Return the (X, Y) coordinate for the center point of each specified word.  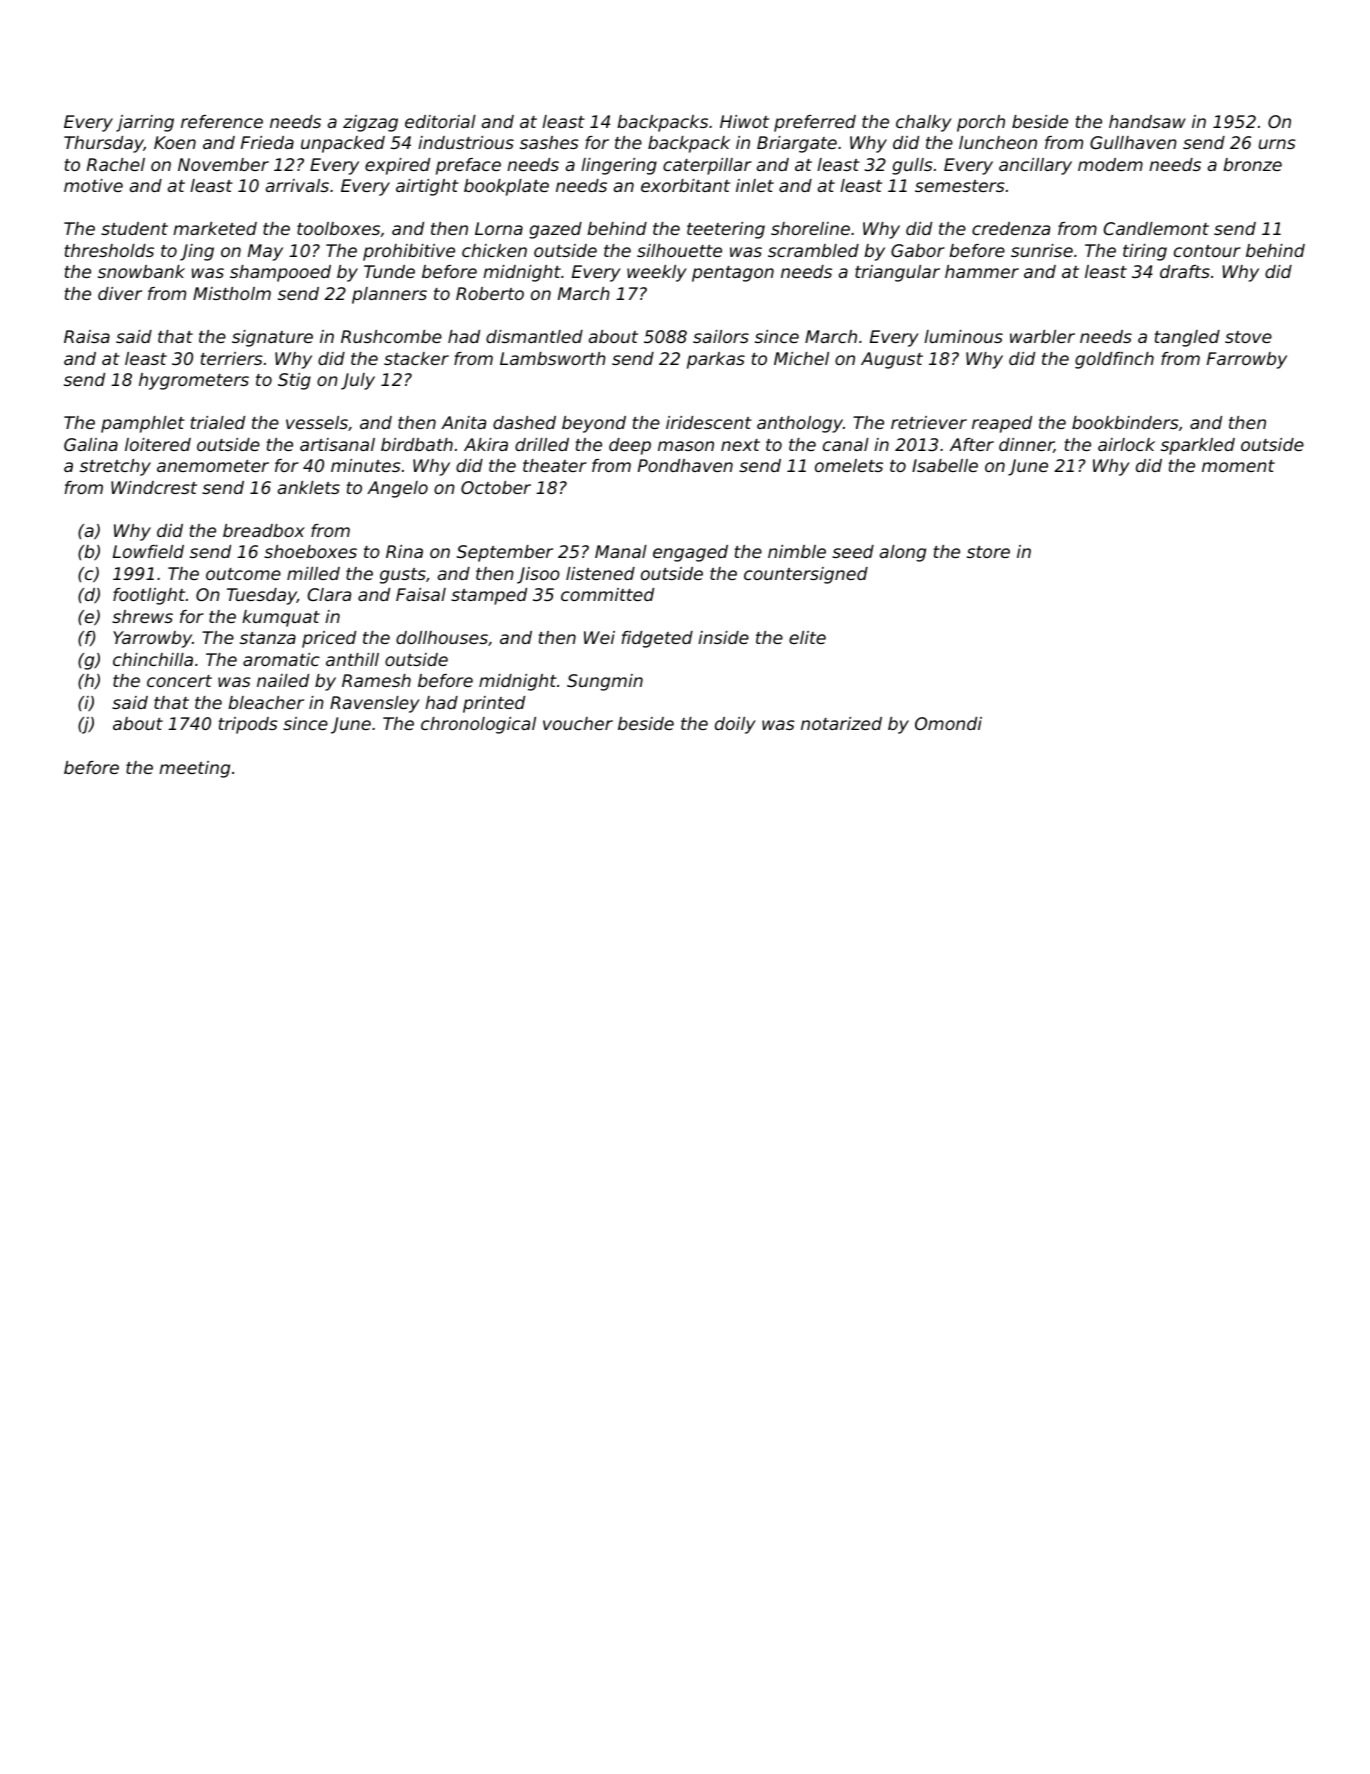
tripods (248, 725)
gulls (912, 166)
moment (1238, 466)
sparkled (1198, 446)
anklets (309, 487)
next (740, 445)
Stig (294, 381)
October (496, 487)
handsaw (1147, 121)
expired (397, 166)
